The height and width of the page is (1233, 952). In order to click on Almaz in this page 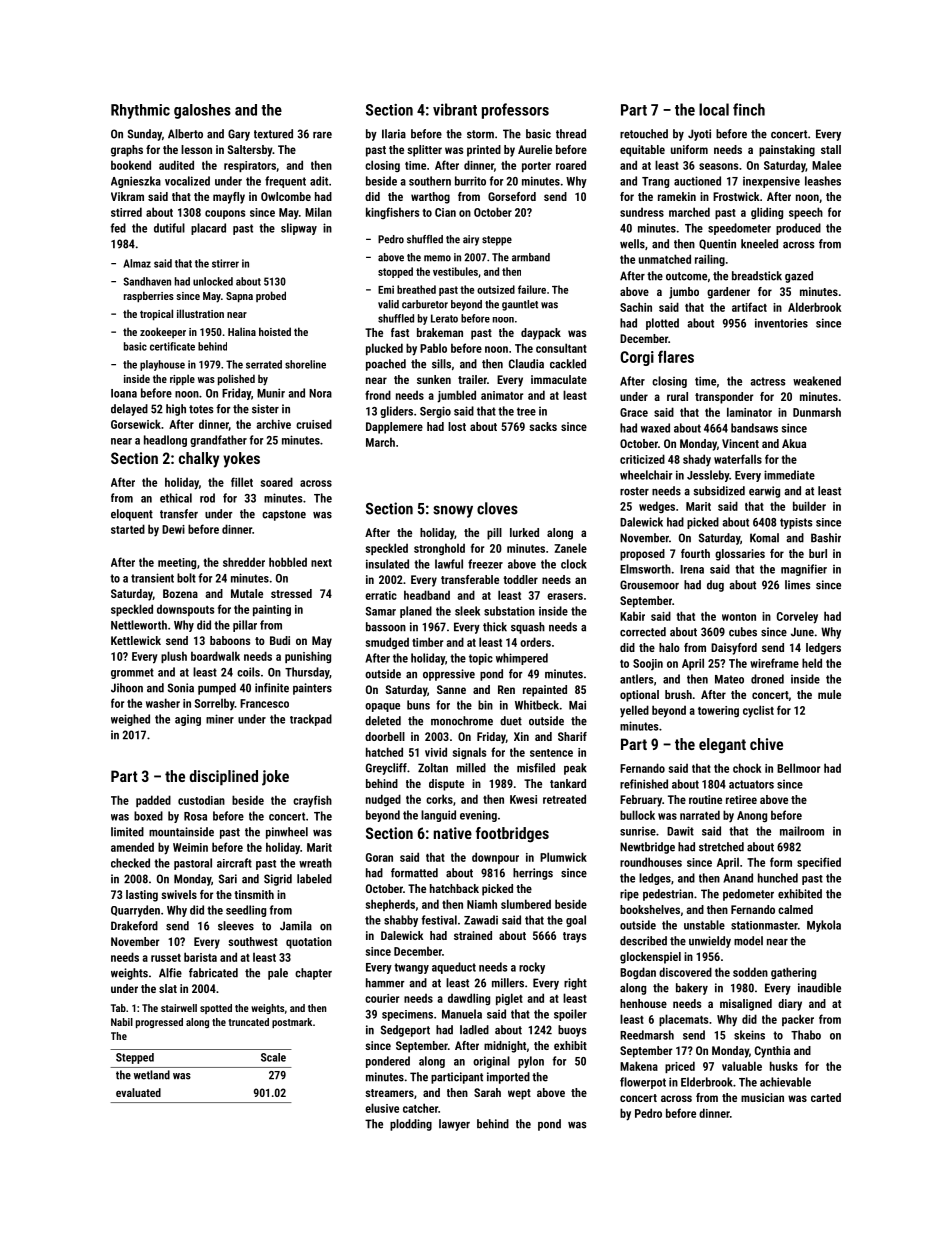, I will do `click(137, 263)`.
